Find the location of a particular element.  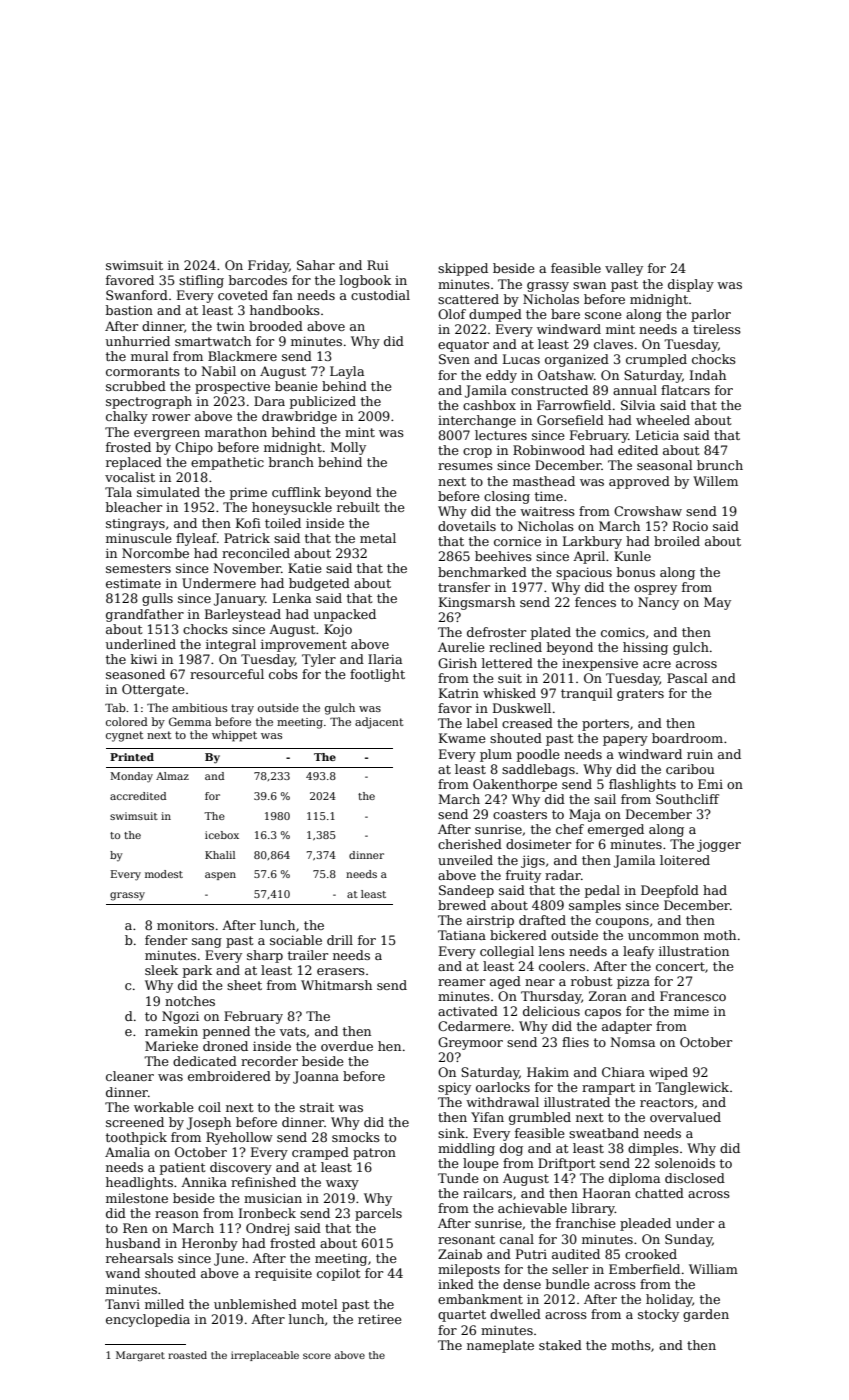

refinished is located at coordinates (263, 1182).
